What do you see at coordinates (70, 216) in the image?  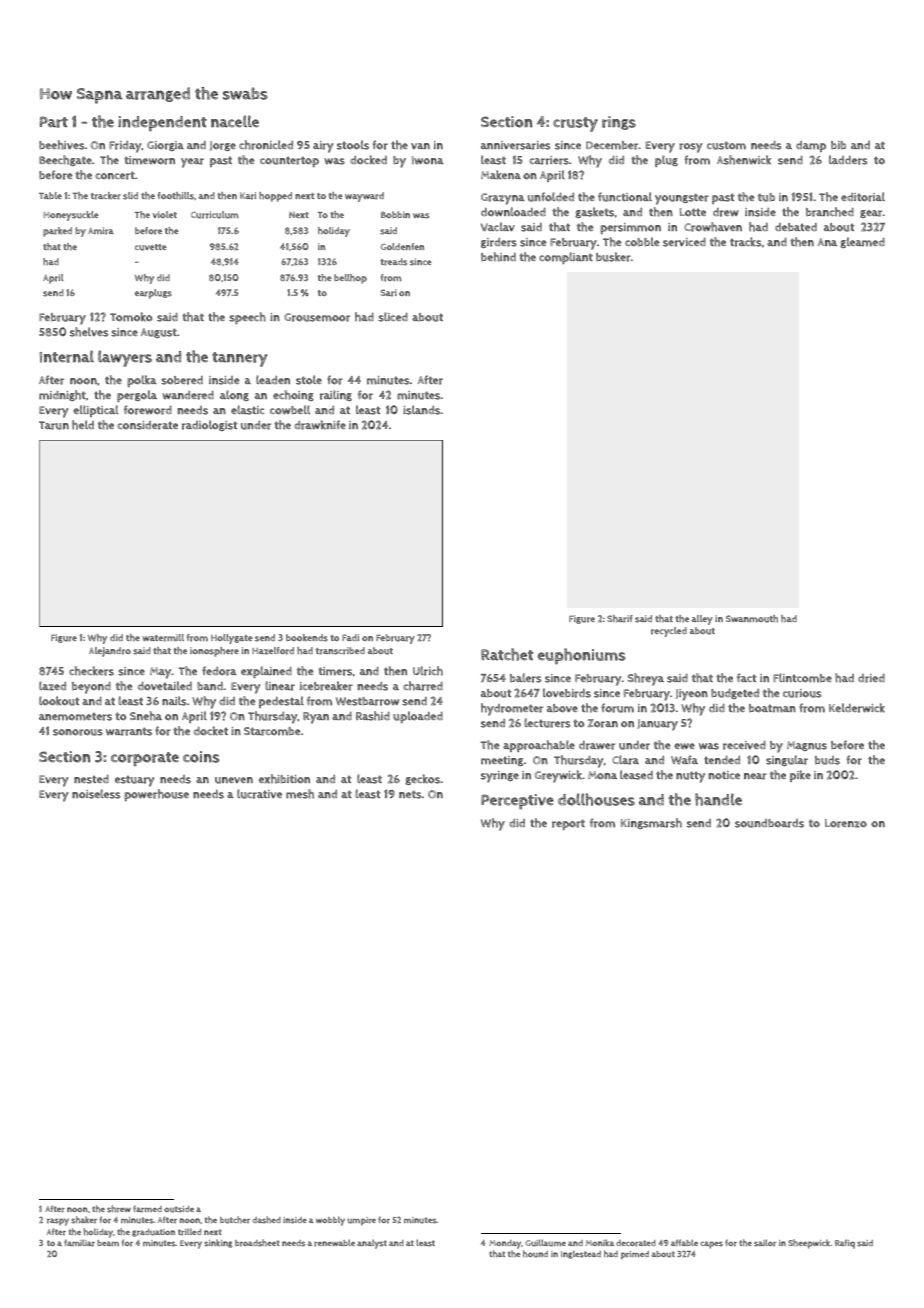 I see `Honeysuckle` at bounding box center [70, 216].
